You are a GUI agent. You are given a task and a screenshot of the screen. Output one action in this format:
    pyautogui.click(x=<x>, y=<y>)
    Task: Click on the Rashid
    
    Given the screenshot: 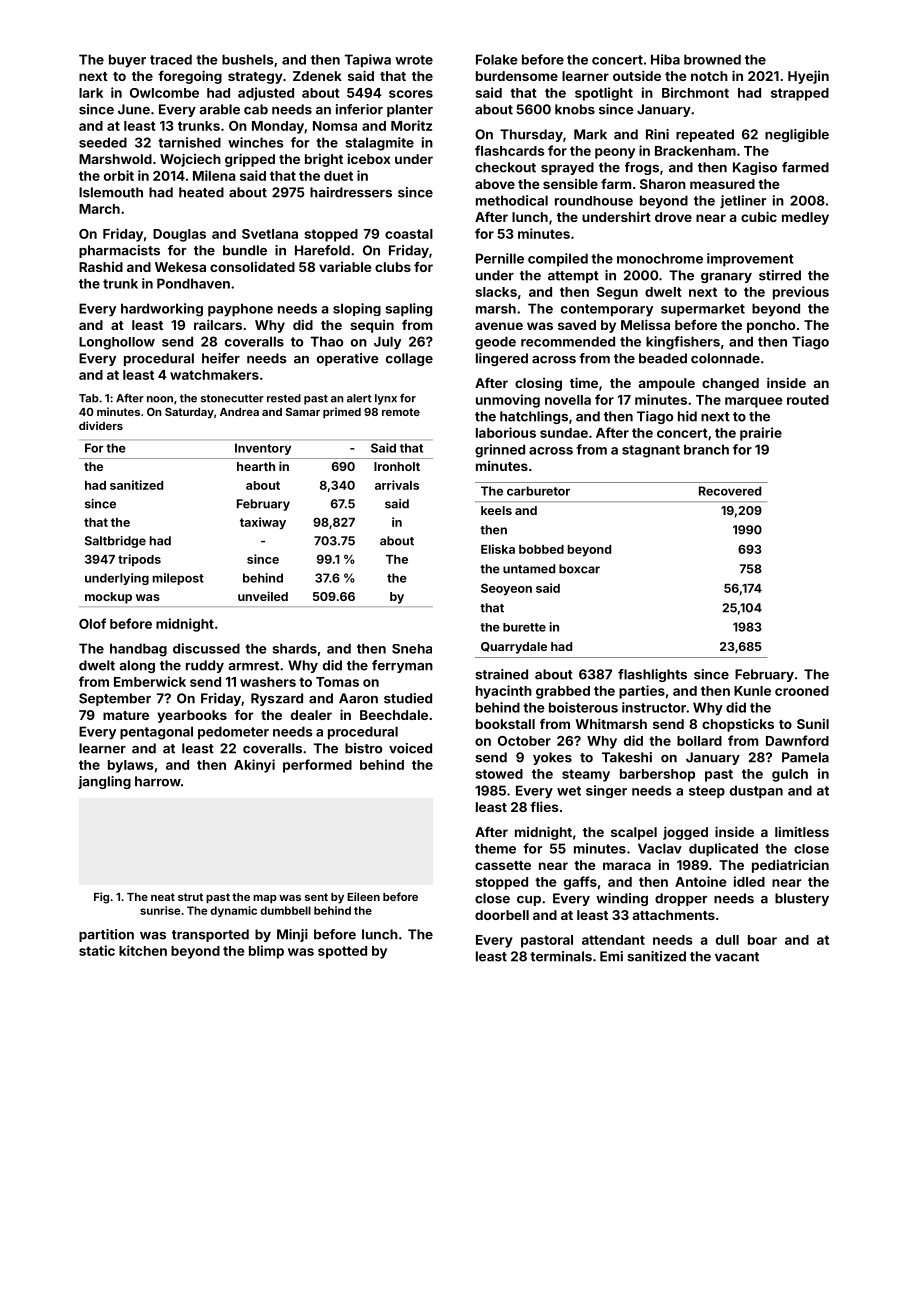 What is the action you would take?
    pyautogui.click(x=101, y=267)
